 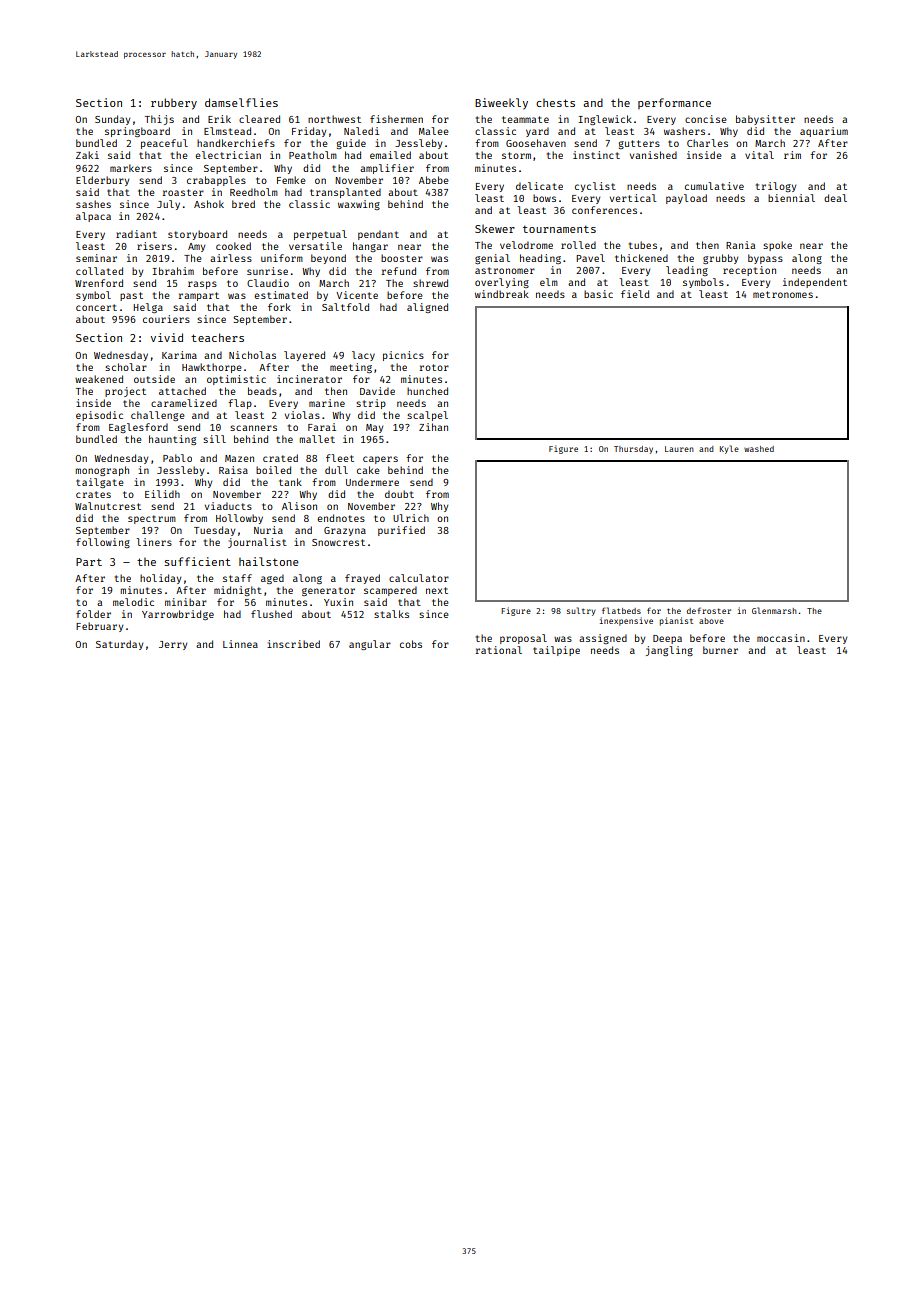 I want to click on jangling, so click(x=669, y=651).
